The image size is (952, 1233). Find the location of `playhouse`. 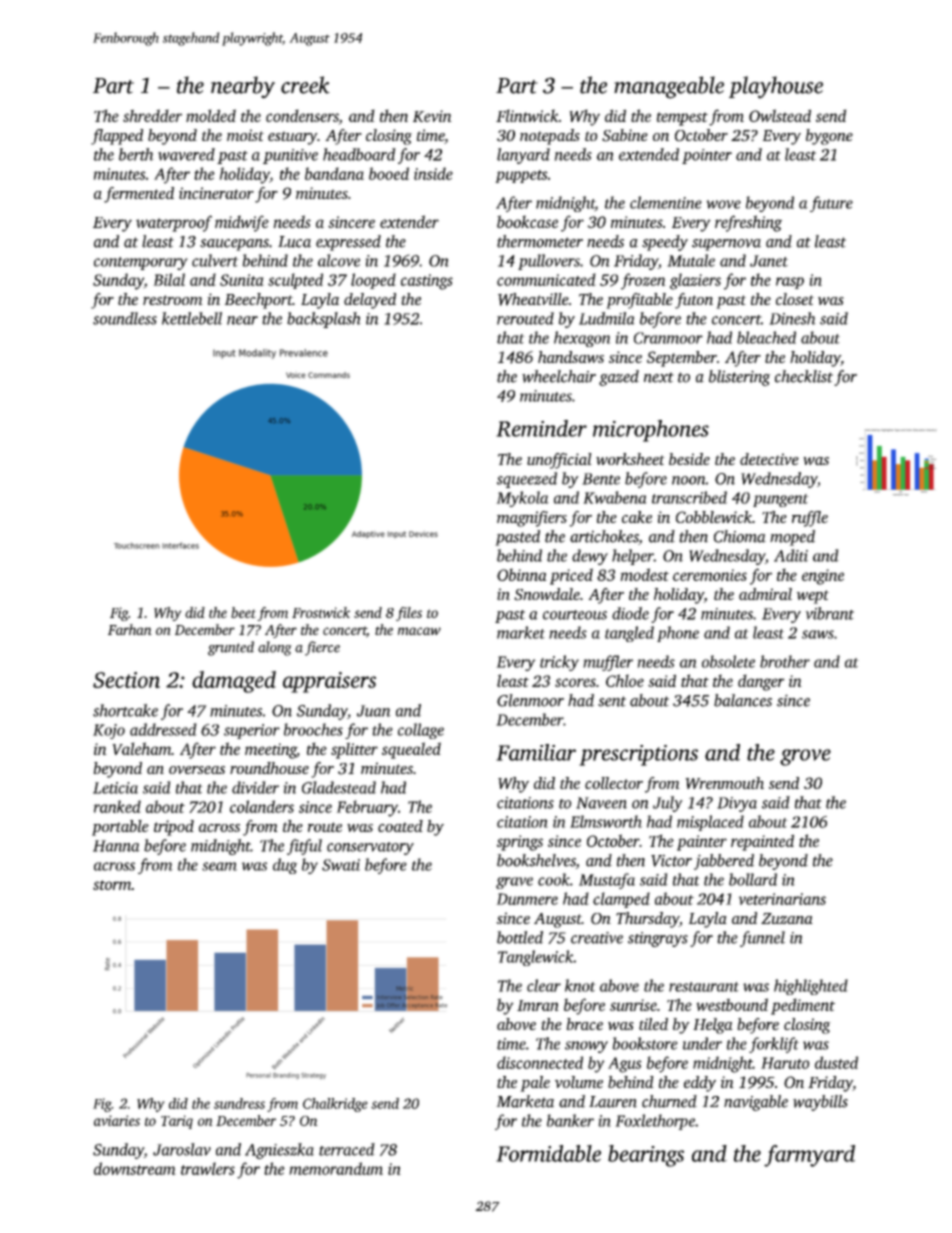

playhouse is located at coordinates (776, 87).
